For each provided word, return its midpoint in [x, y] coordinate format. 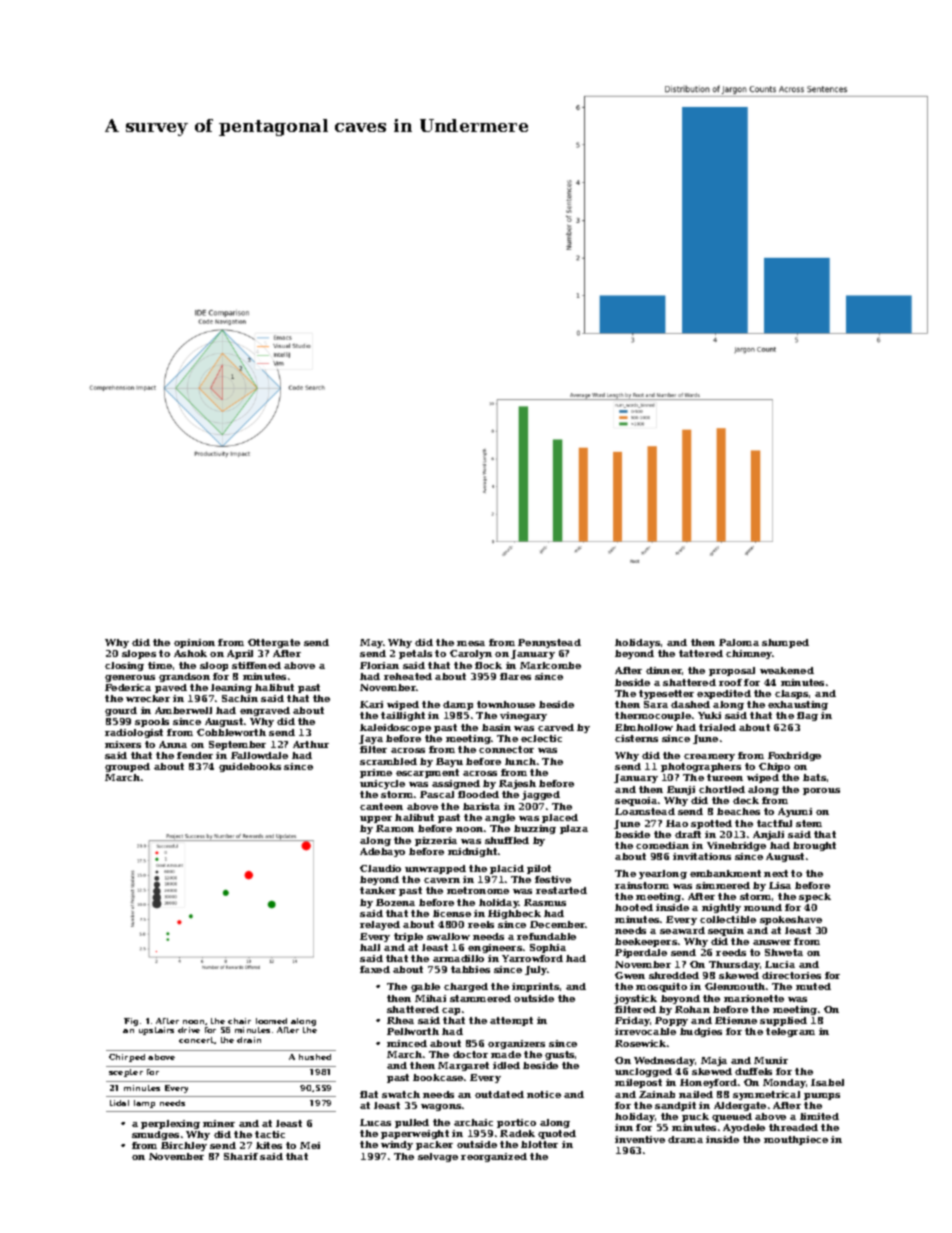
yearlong [663, 874]
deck [746, 800]
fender [195, 755]
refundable [546, 936]
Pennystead [549, 643]
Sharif [241, 1156]
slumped [785, 643]
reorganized [494, 1157]
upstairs [156, 1031]
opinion [194, 643]
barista [481, 806]
